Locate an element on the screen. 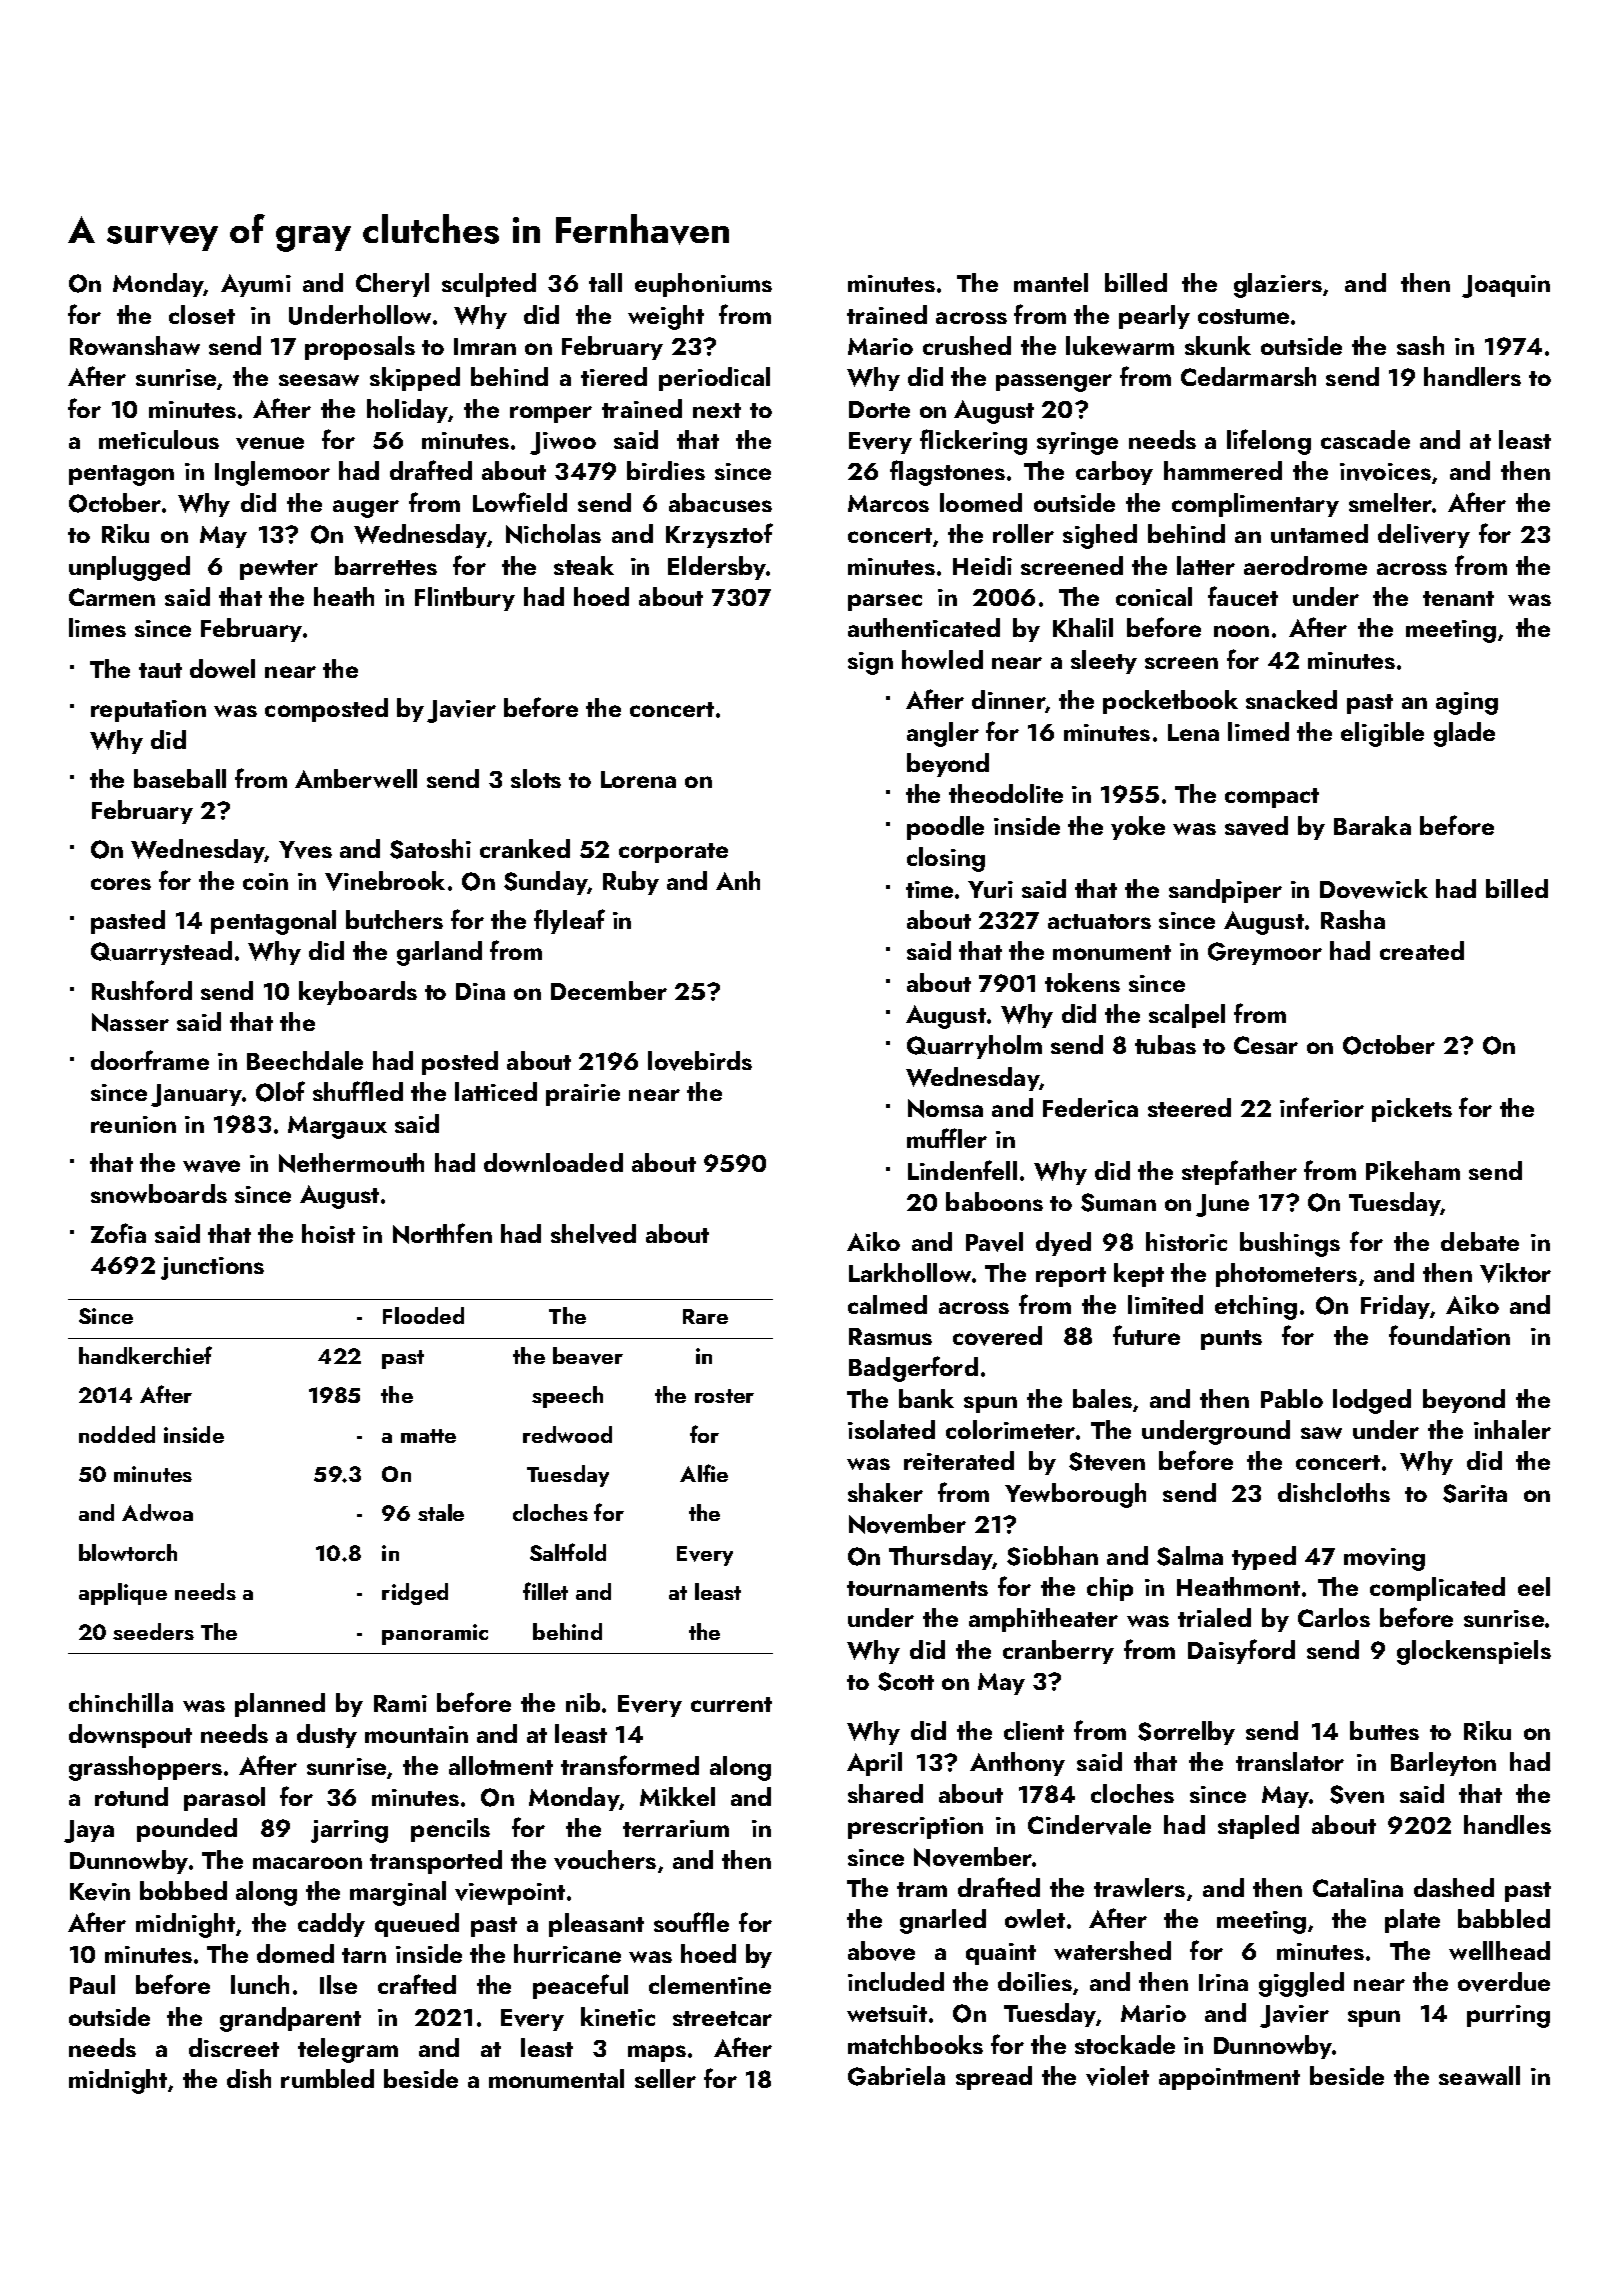 Image resolution: width=1620 pixels, height=2292 pixels. glaziers is located at coordinates (1278, 285).
